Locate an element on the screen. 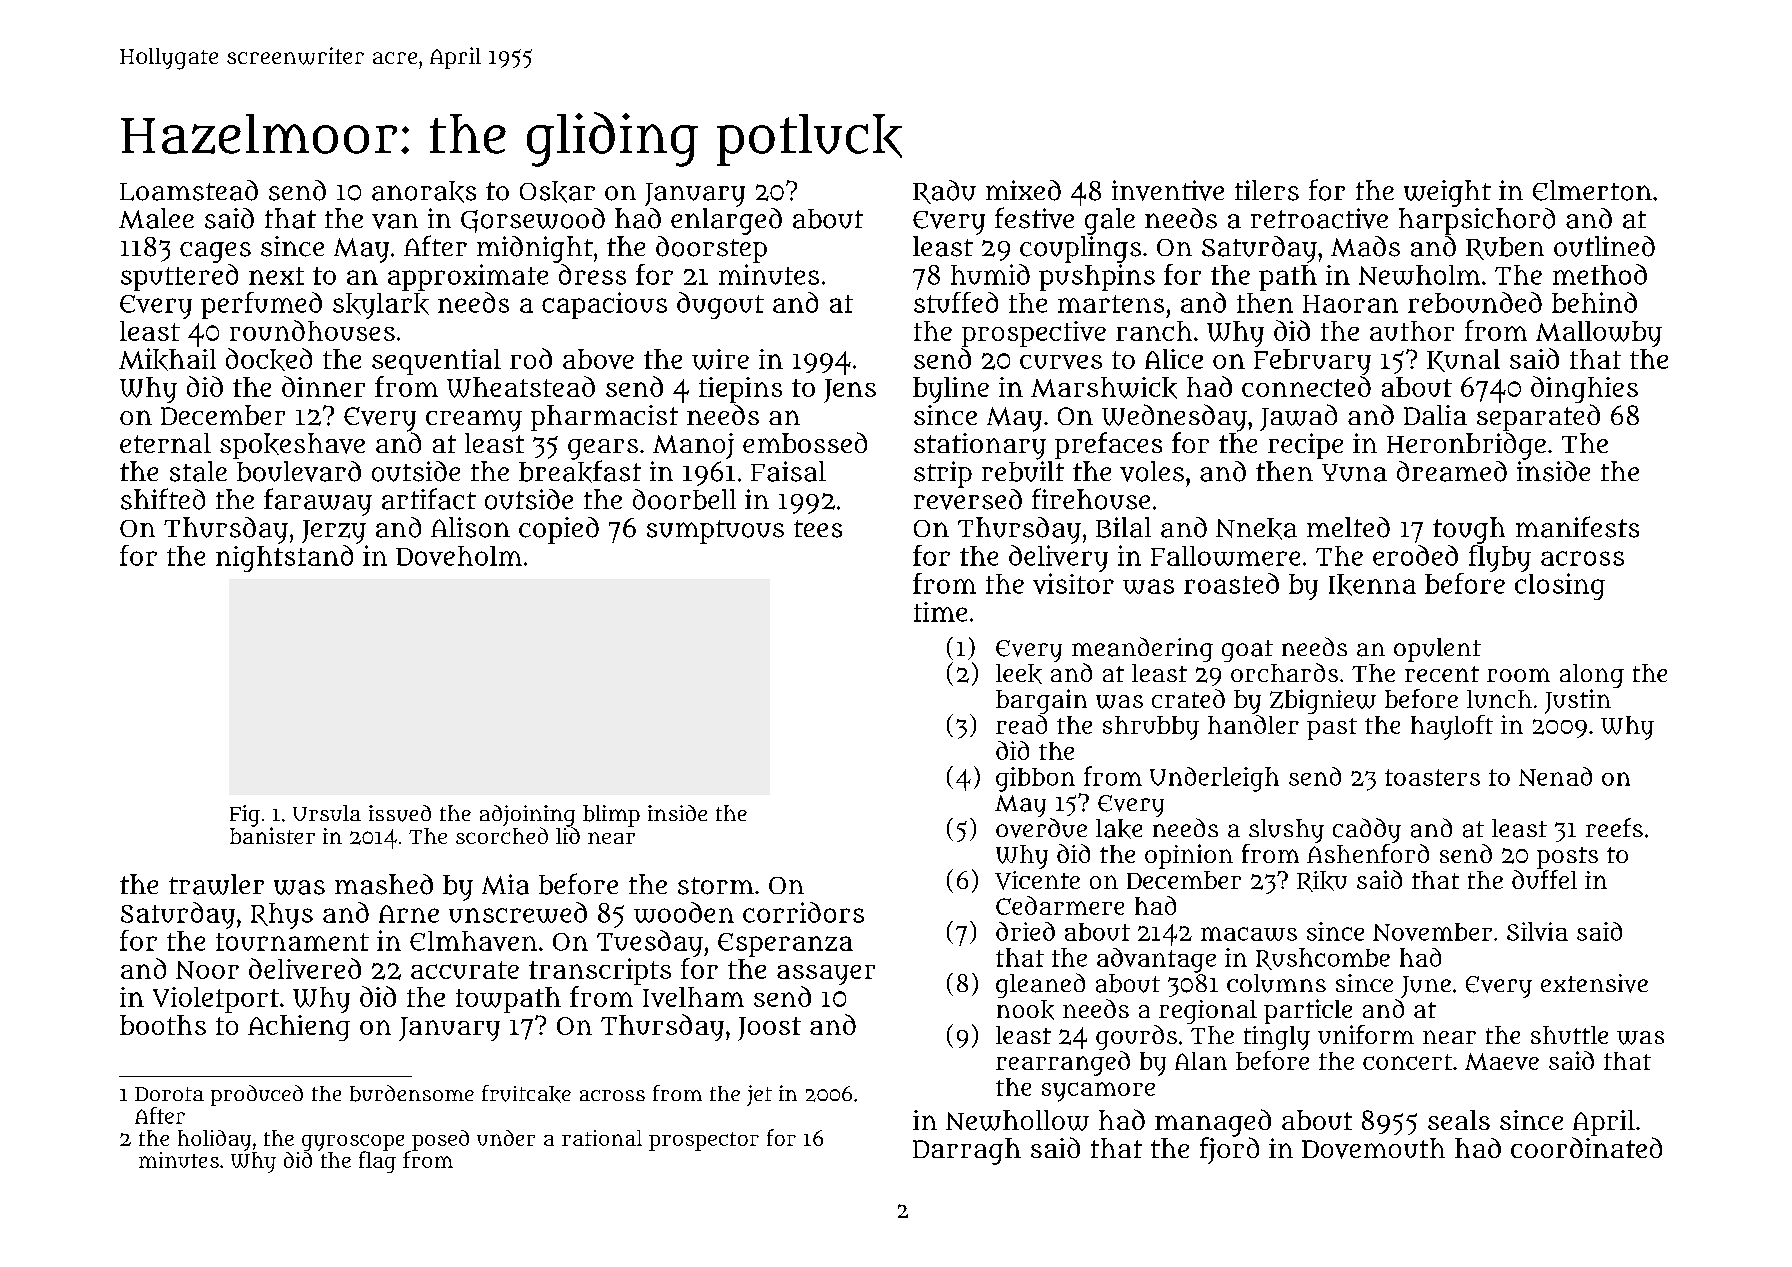 This screenshot has width=1792, height=1267. holiday is located at coordinates (214, 1140).
